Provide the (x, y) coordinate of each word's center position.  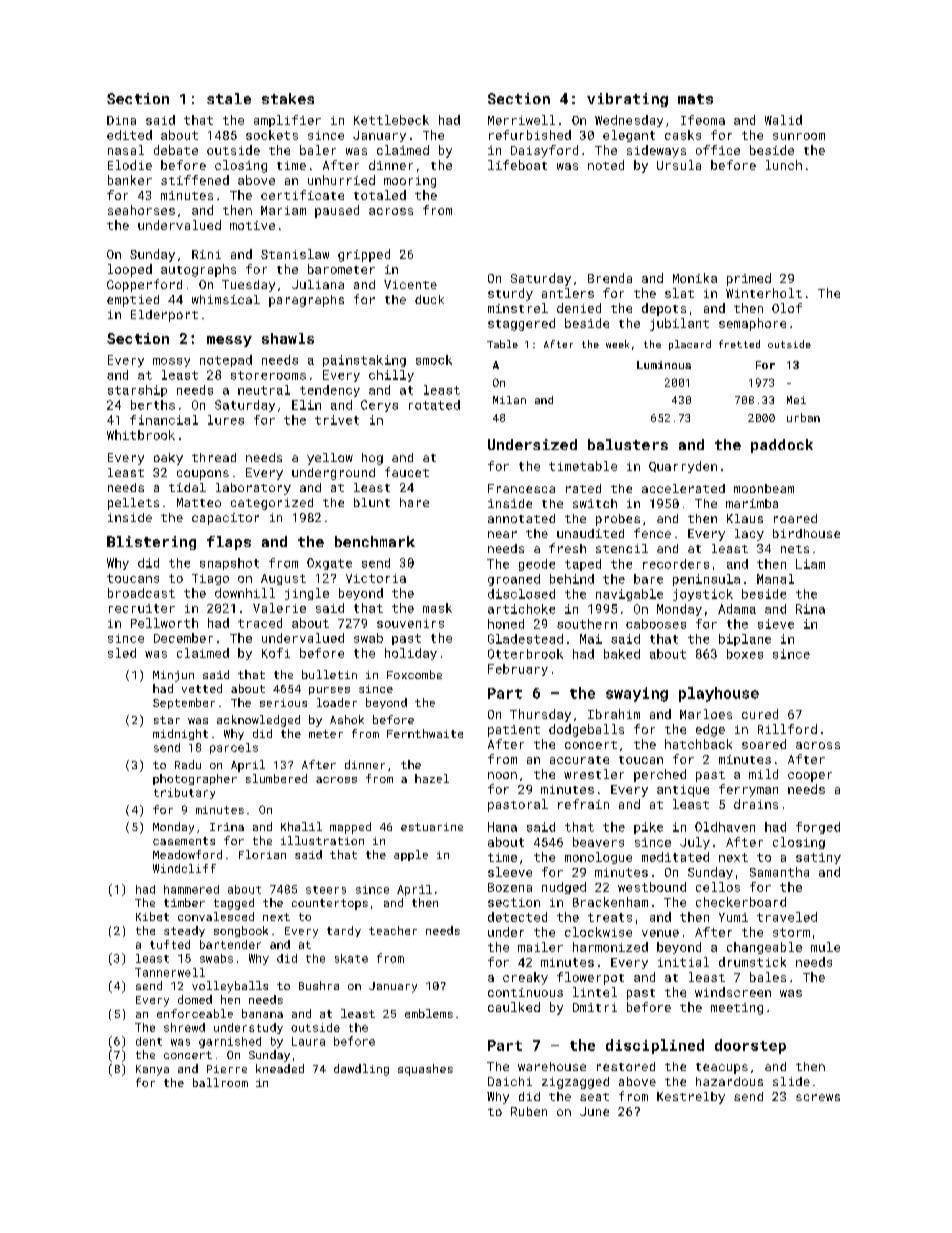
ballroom (220, 1082)
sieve (776, 624)
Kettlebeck (391, 120)
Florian (262, 854)
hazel (432, 778)
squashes (425, 1070)
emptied (133, 301)
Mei (796, 400)
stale (229, 98)
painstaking (364, 361)
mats (695, 99)
